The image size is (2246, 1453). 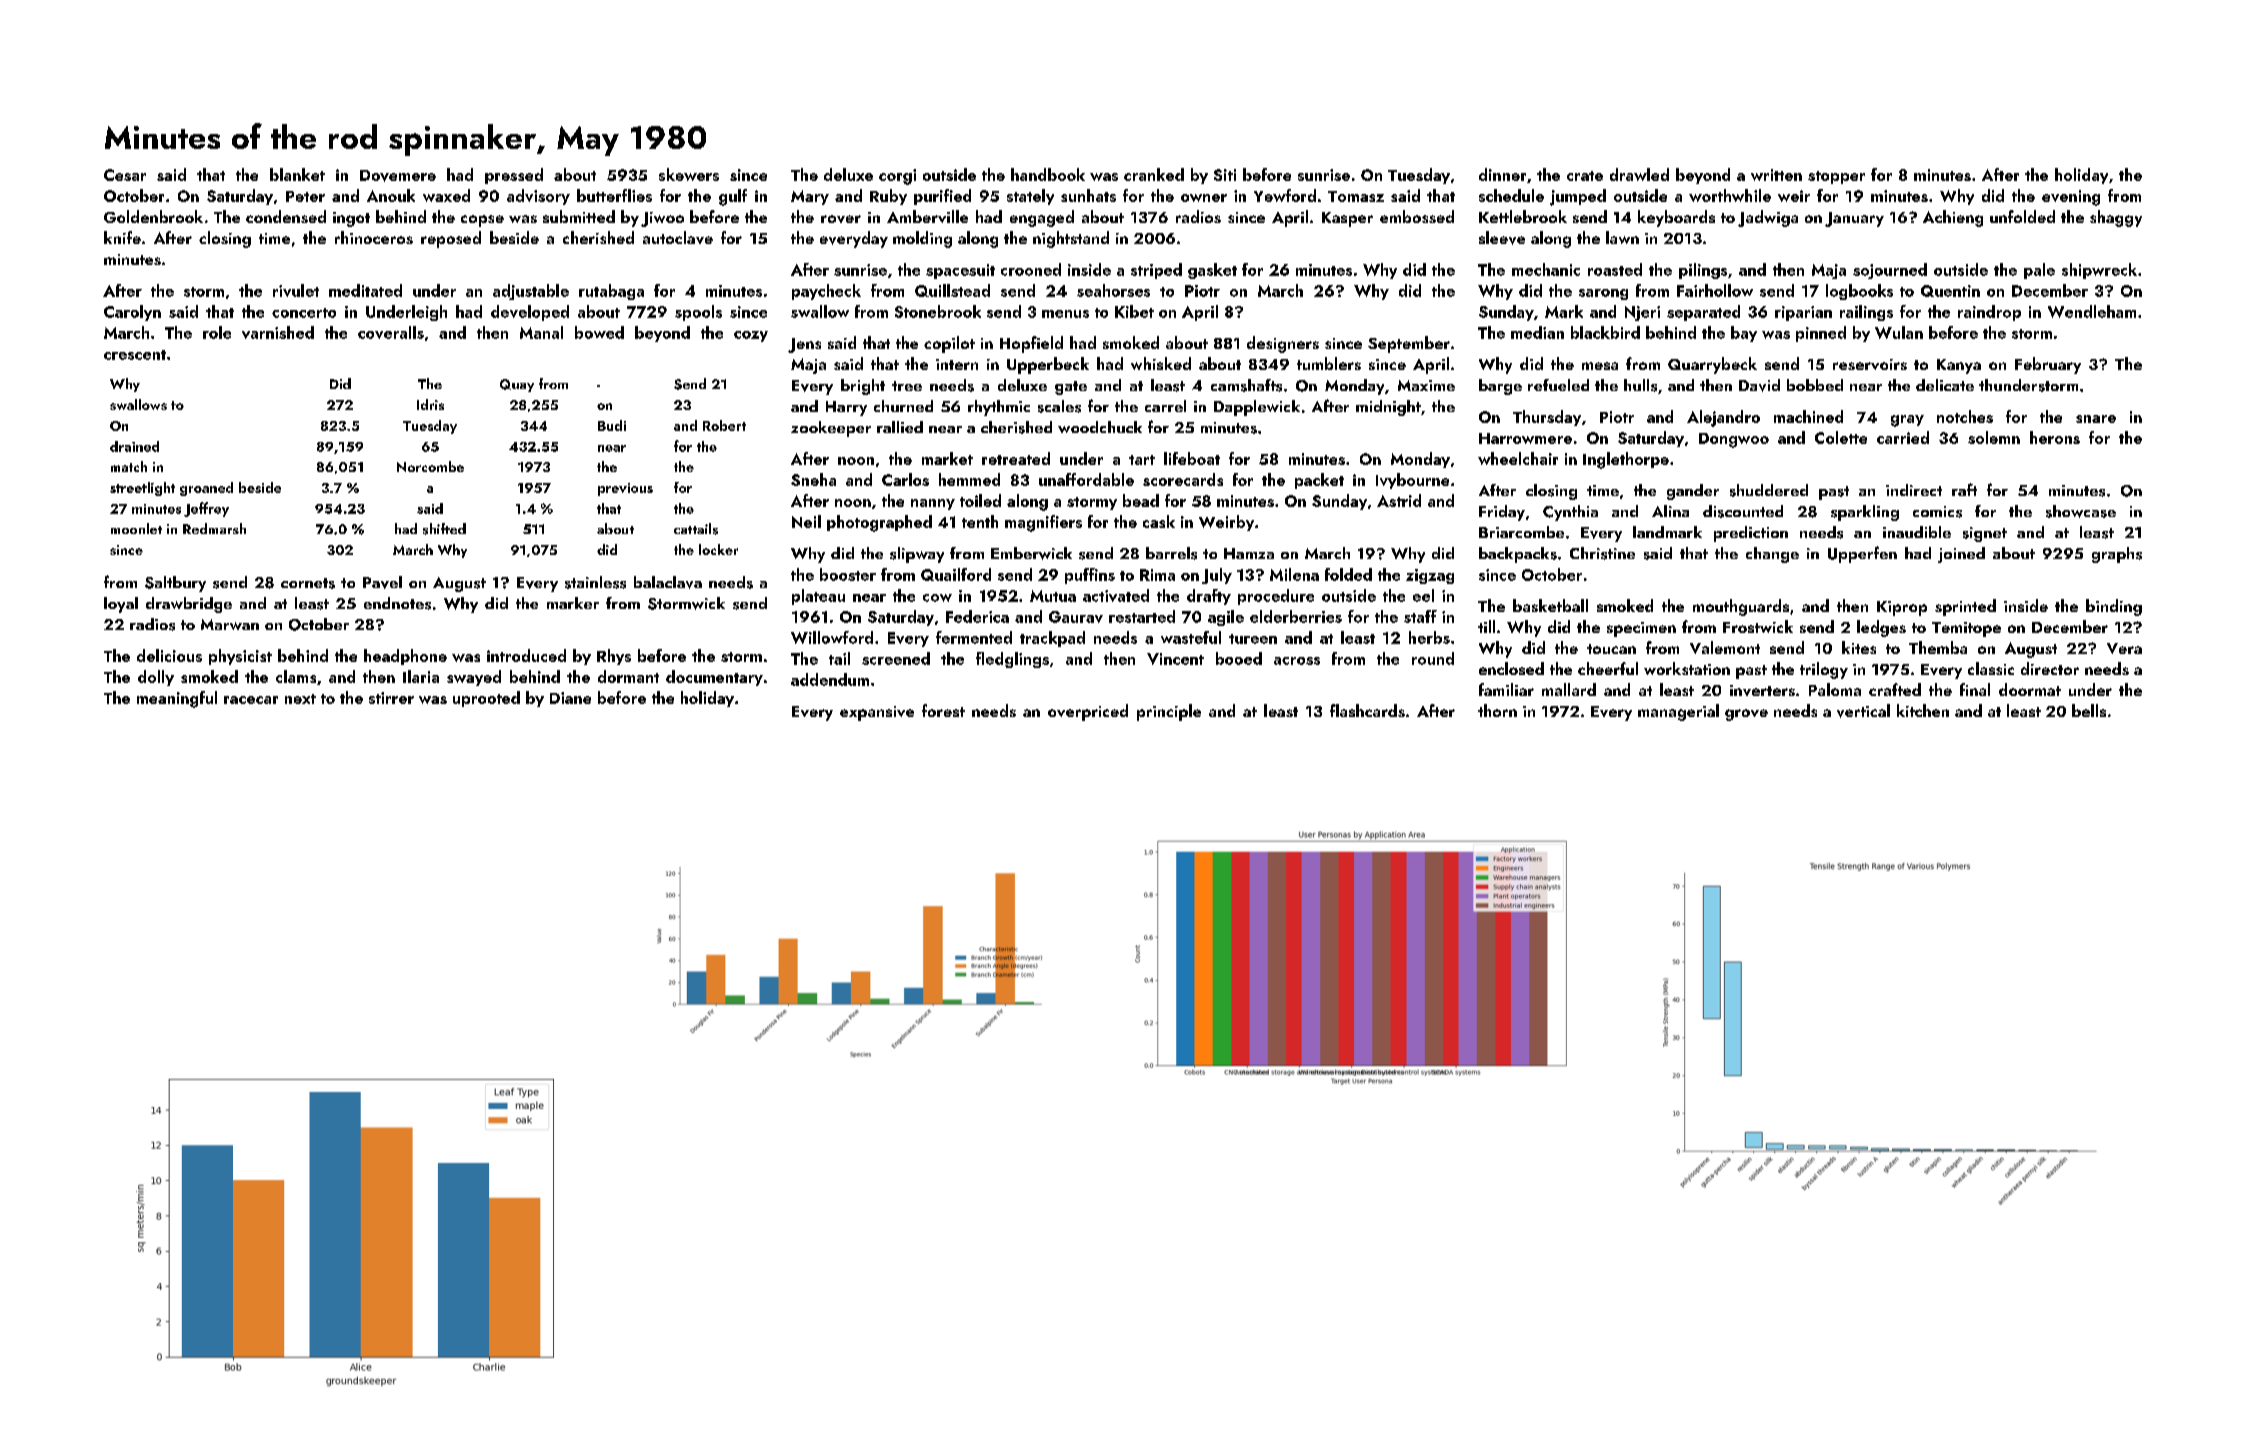 What do you see at coordinates (251, 700) in the image?
I see `racecar` at bounding box center [251, 700].
